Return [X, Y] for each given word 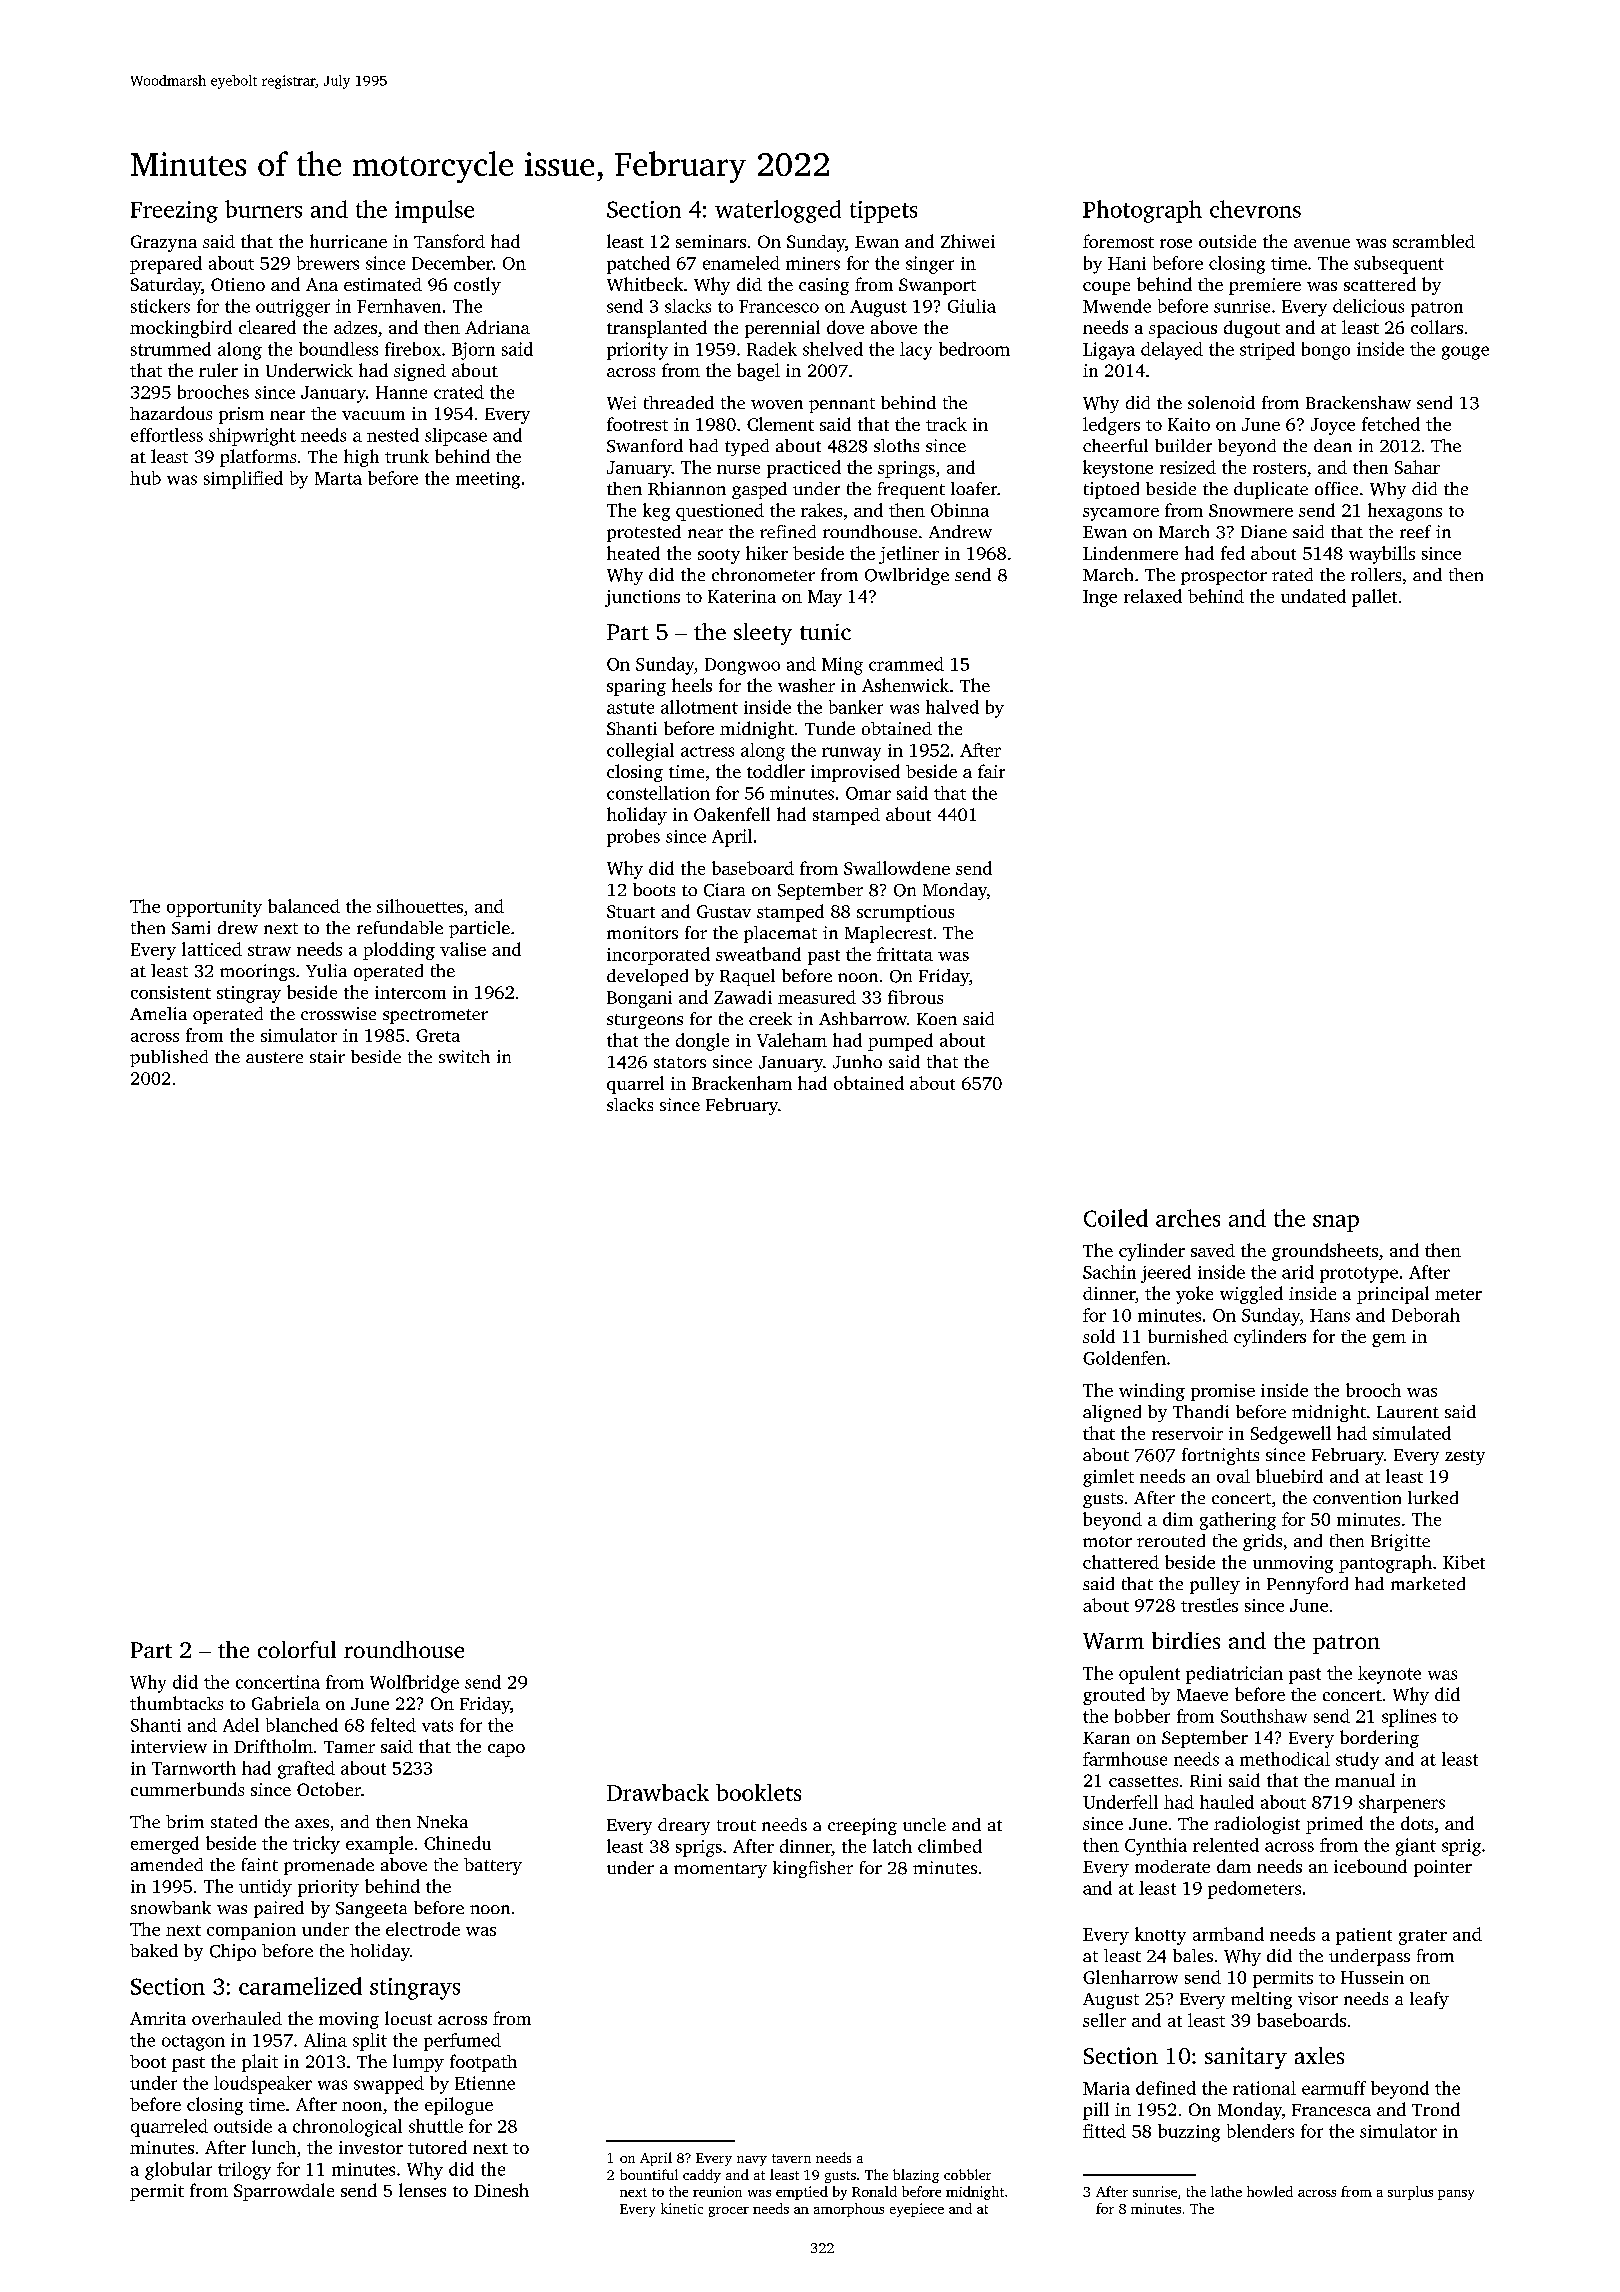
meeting [488, 480]
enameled [741, 263]
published [169, 1058]
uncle [924, 1824]
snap [1336, 1223]
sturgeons [645, 1021]
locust [408, 2018]
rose [1176, 243]
